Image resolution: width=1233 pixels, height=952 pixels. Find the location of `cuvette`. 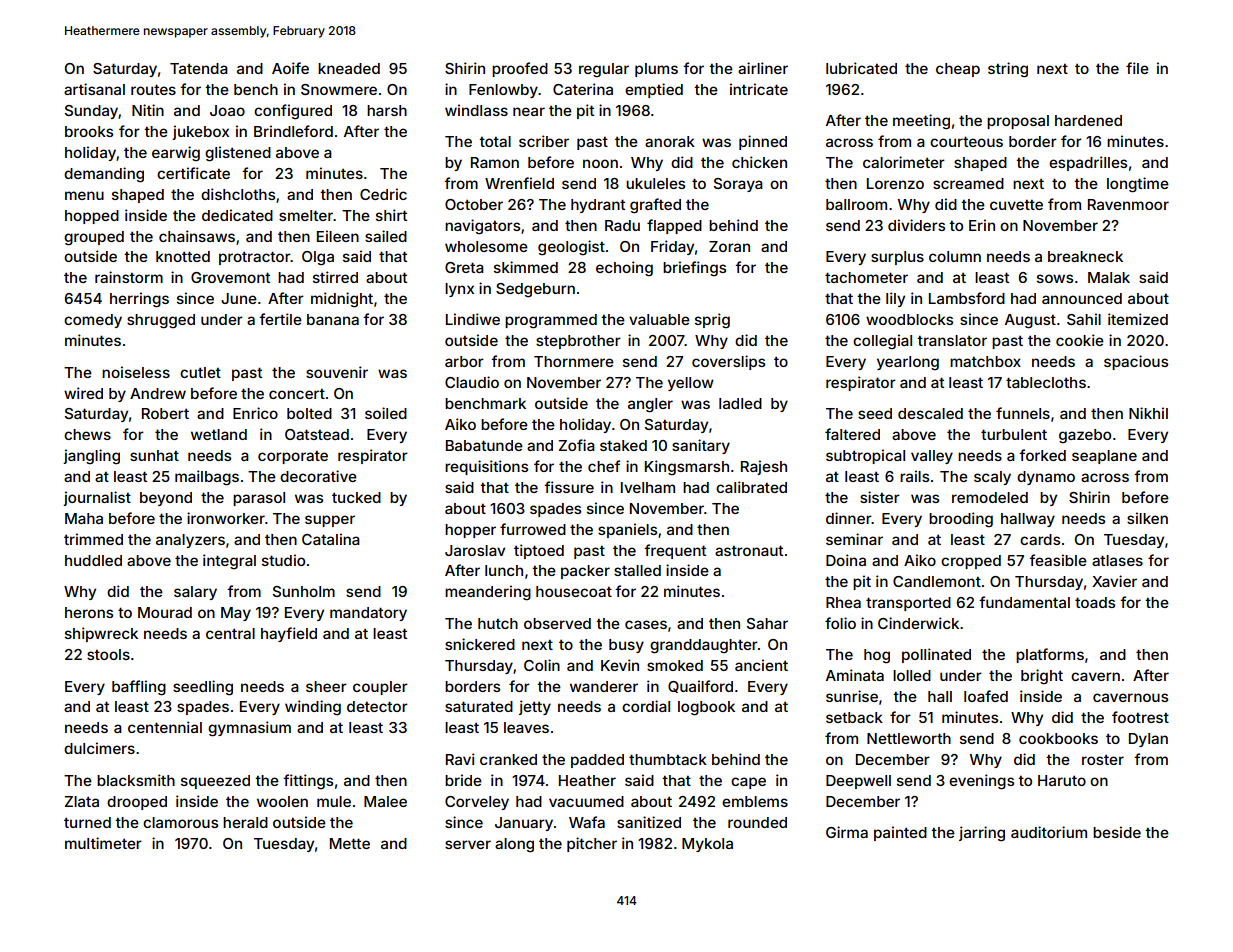

cuvette is located at coordinates (1016, 205).
